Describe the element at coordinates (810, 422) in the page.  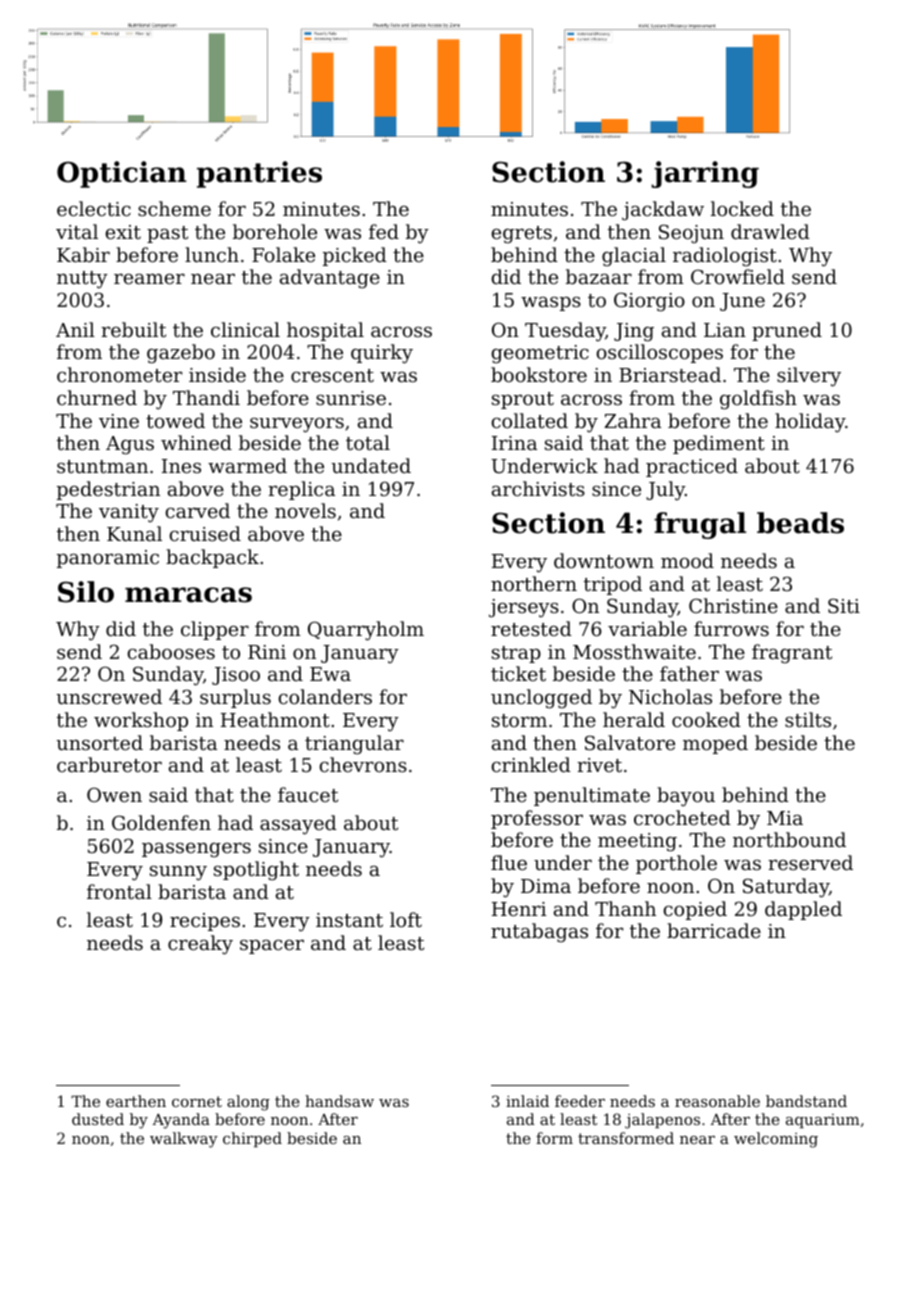
I see `holiday` at that location.
